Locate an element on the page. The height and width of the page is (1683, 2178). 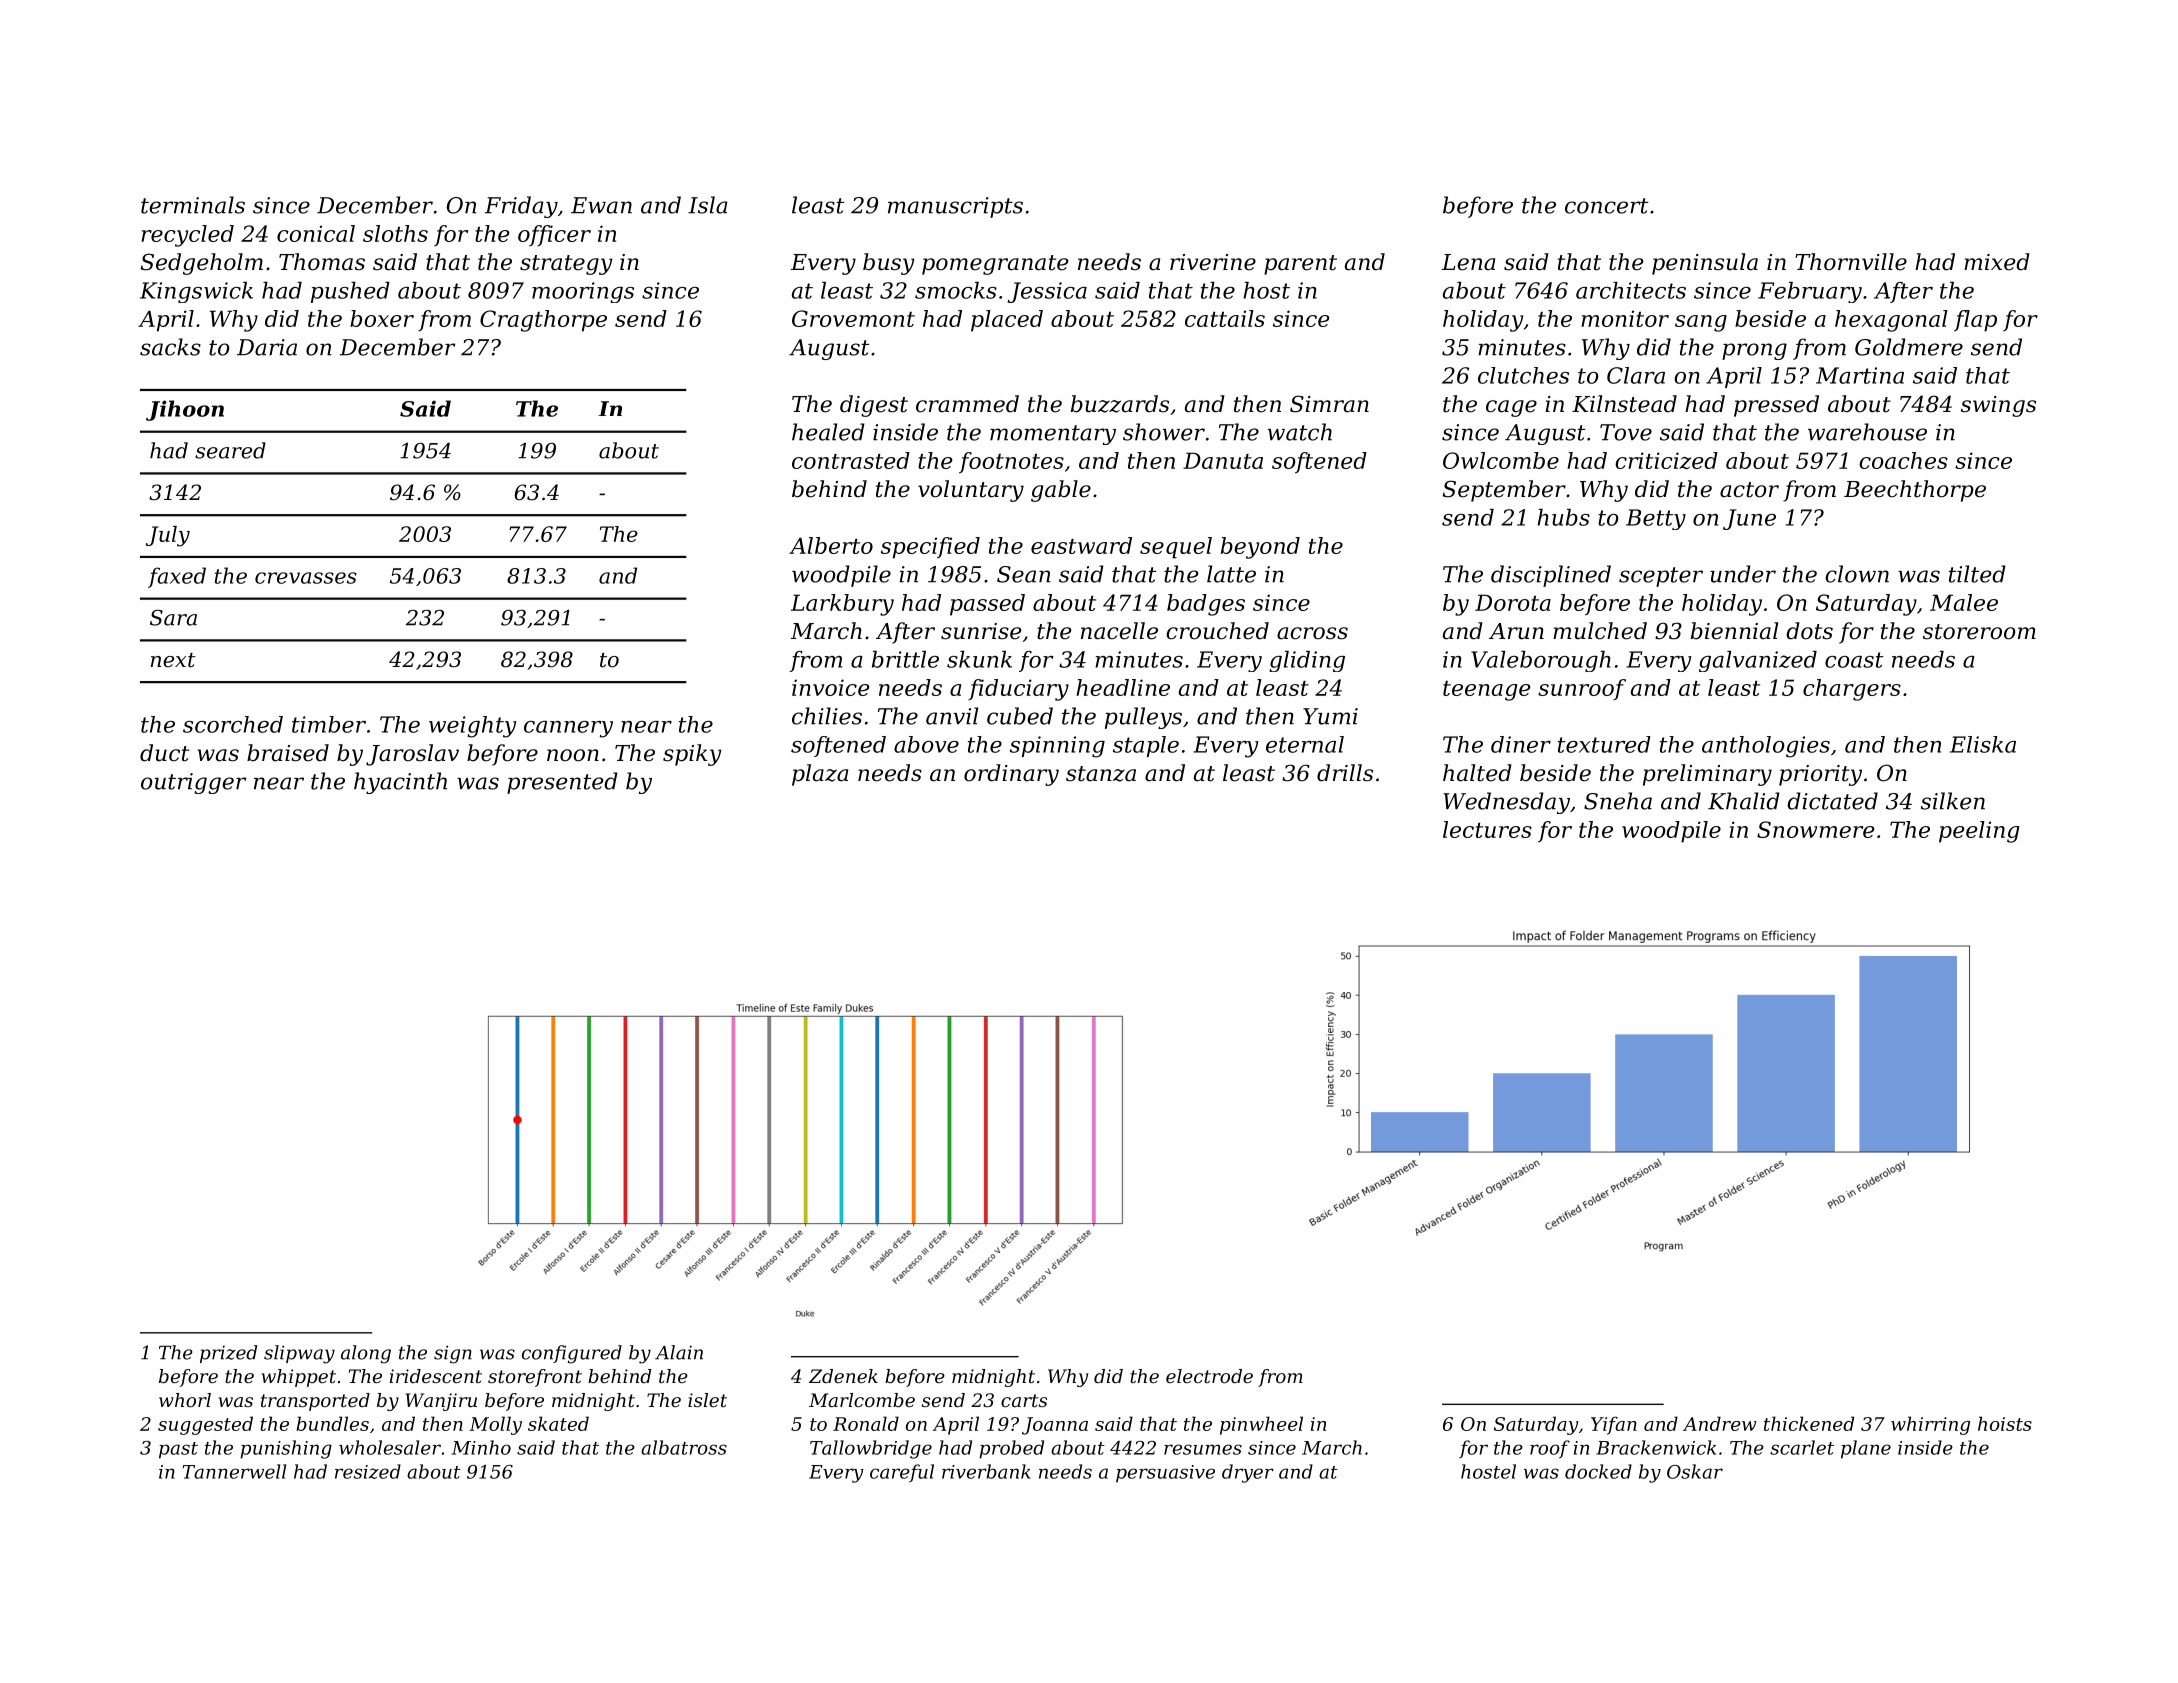
lectures is located at coordinates (1487, 829).
